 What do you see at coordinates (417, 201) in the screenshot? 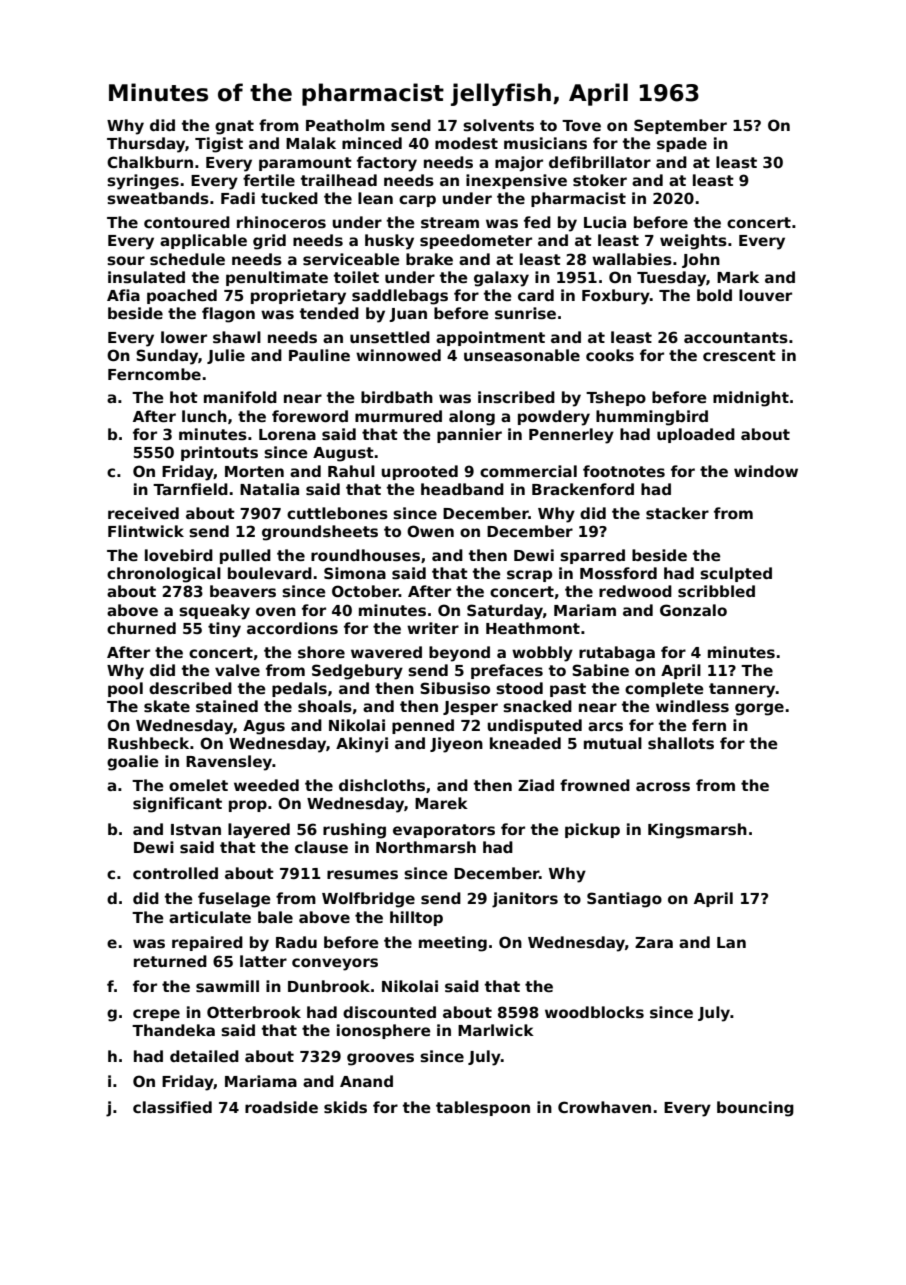
I see `carp` at bounding box center [417, 201].
